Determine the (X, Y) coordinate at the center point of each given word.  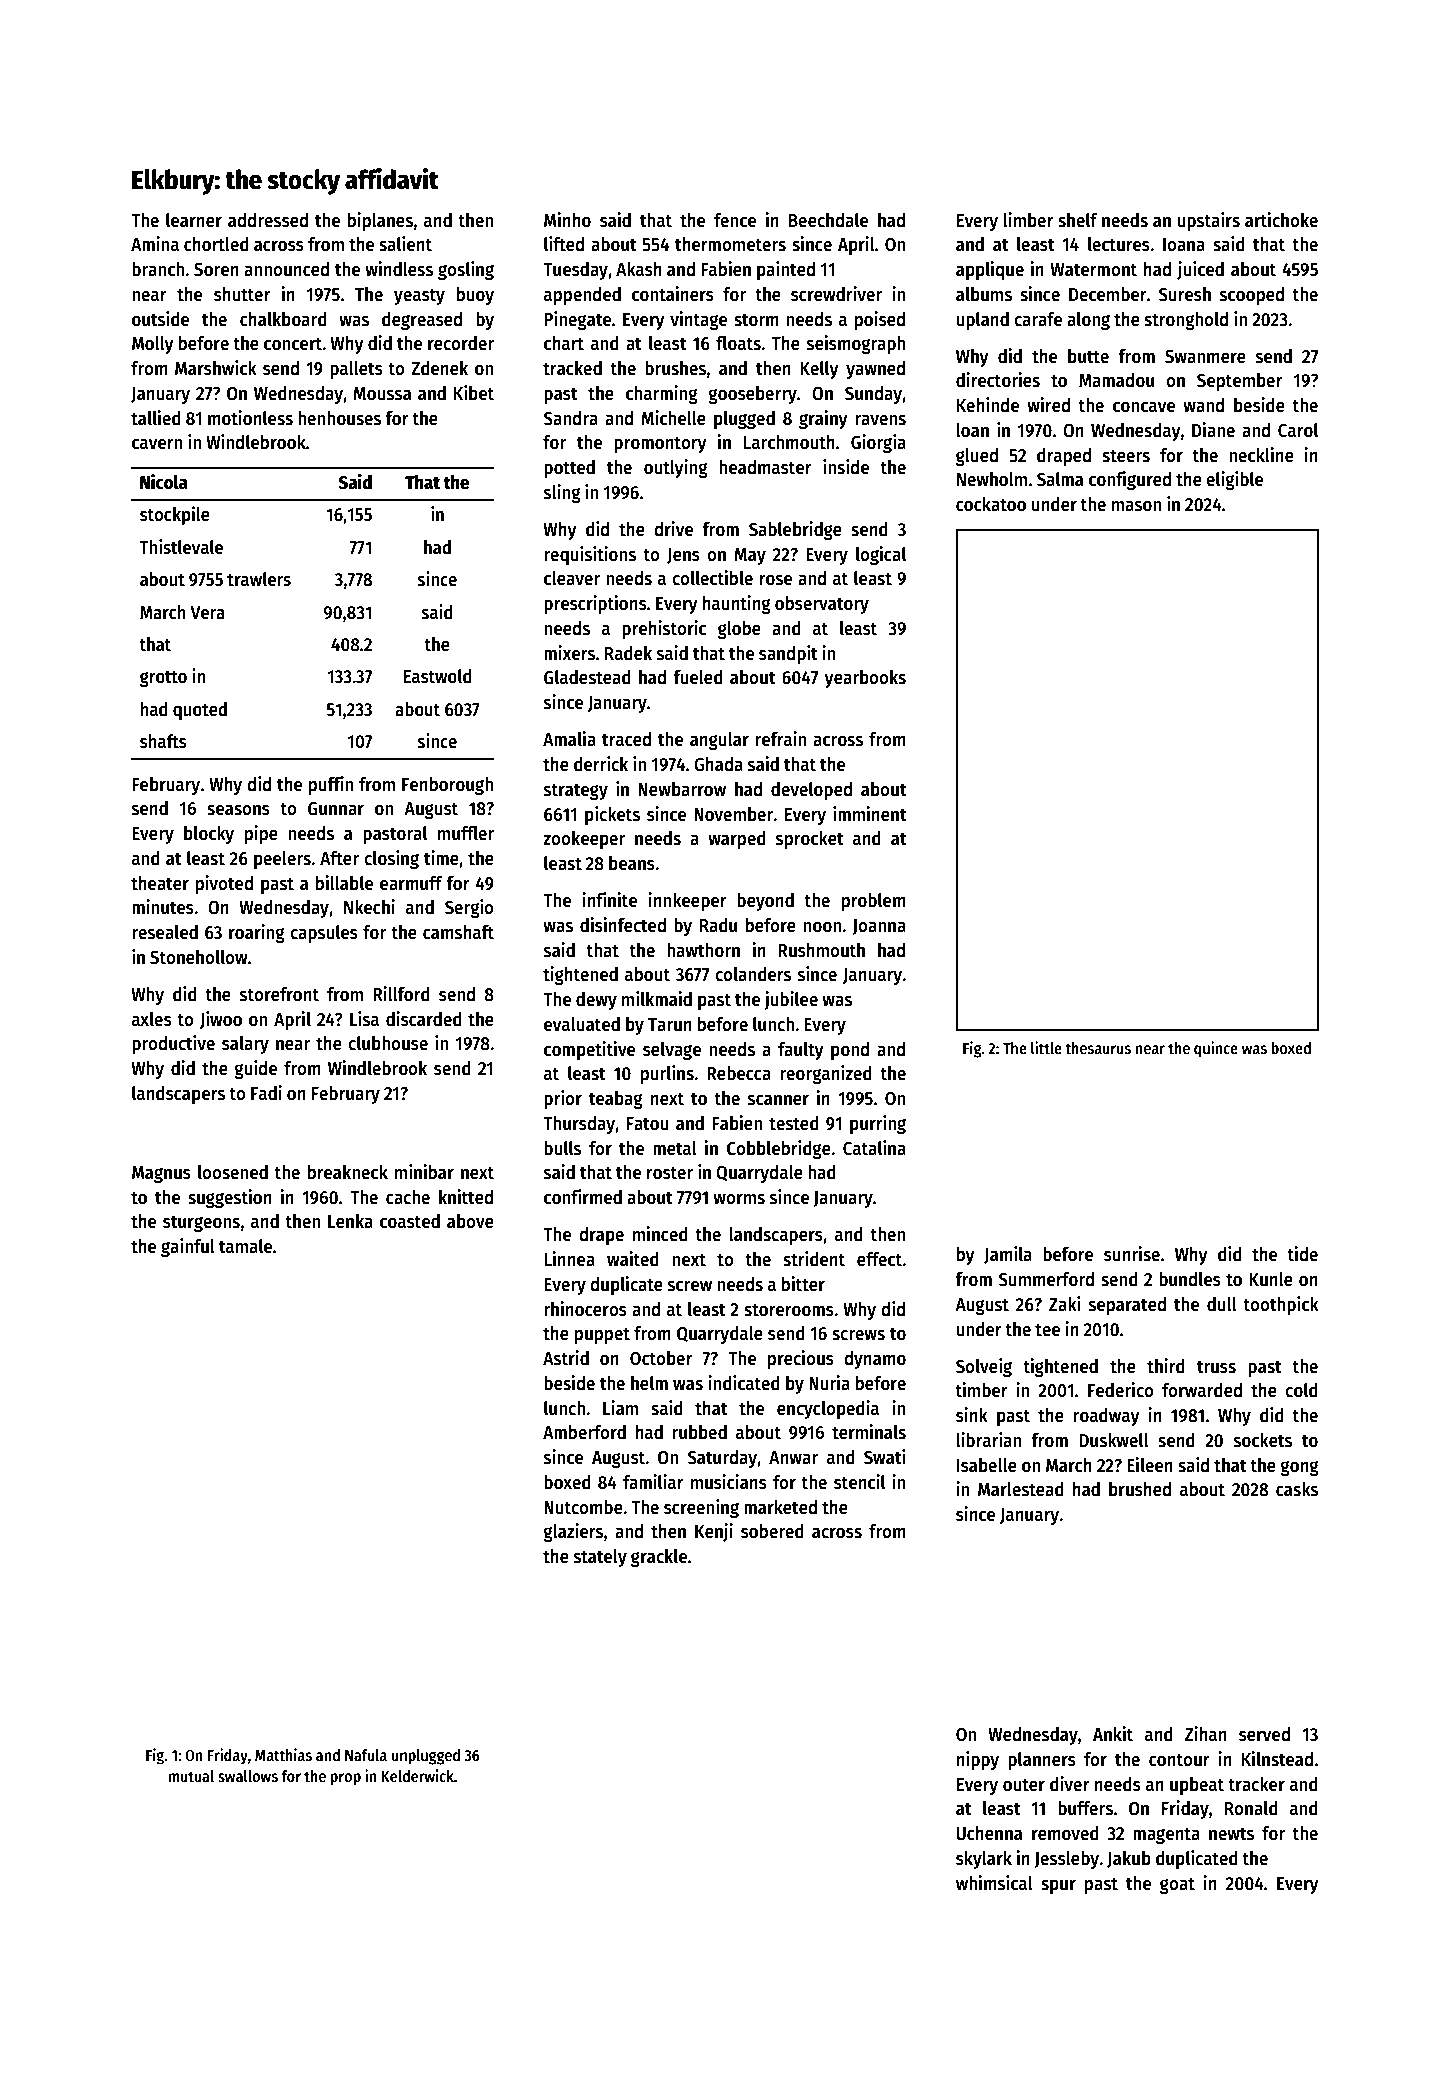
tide (1302, 1254)
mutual (191, 1776)
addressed (268, 220)
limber (1028, 220)
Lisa (364, 1019)
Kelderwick (417, 1775)
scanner (778, 1100)
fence (735, 220)
